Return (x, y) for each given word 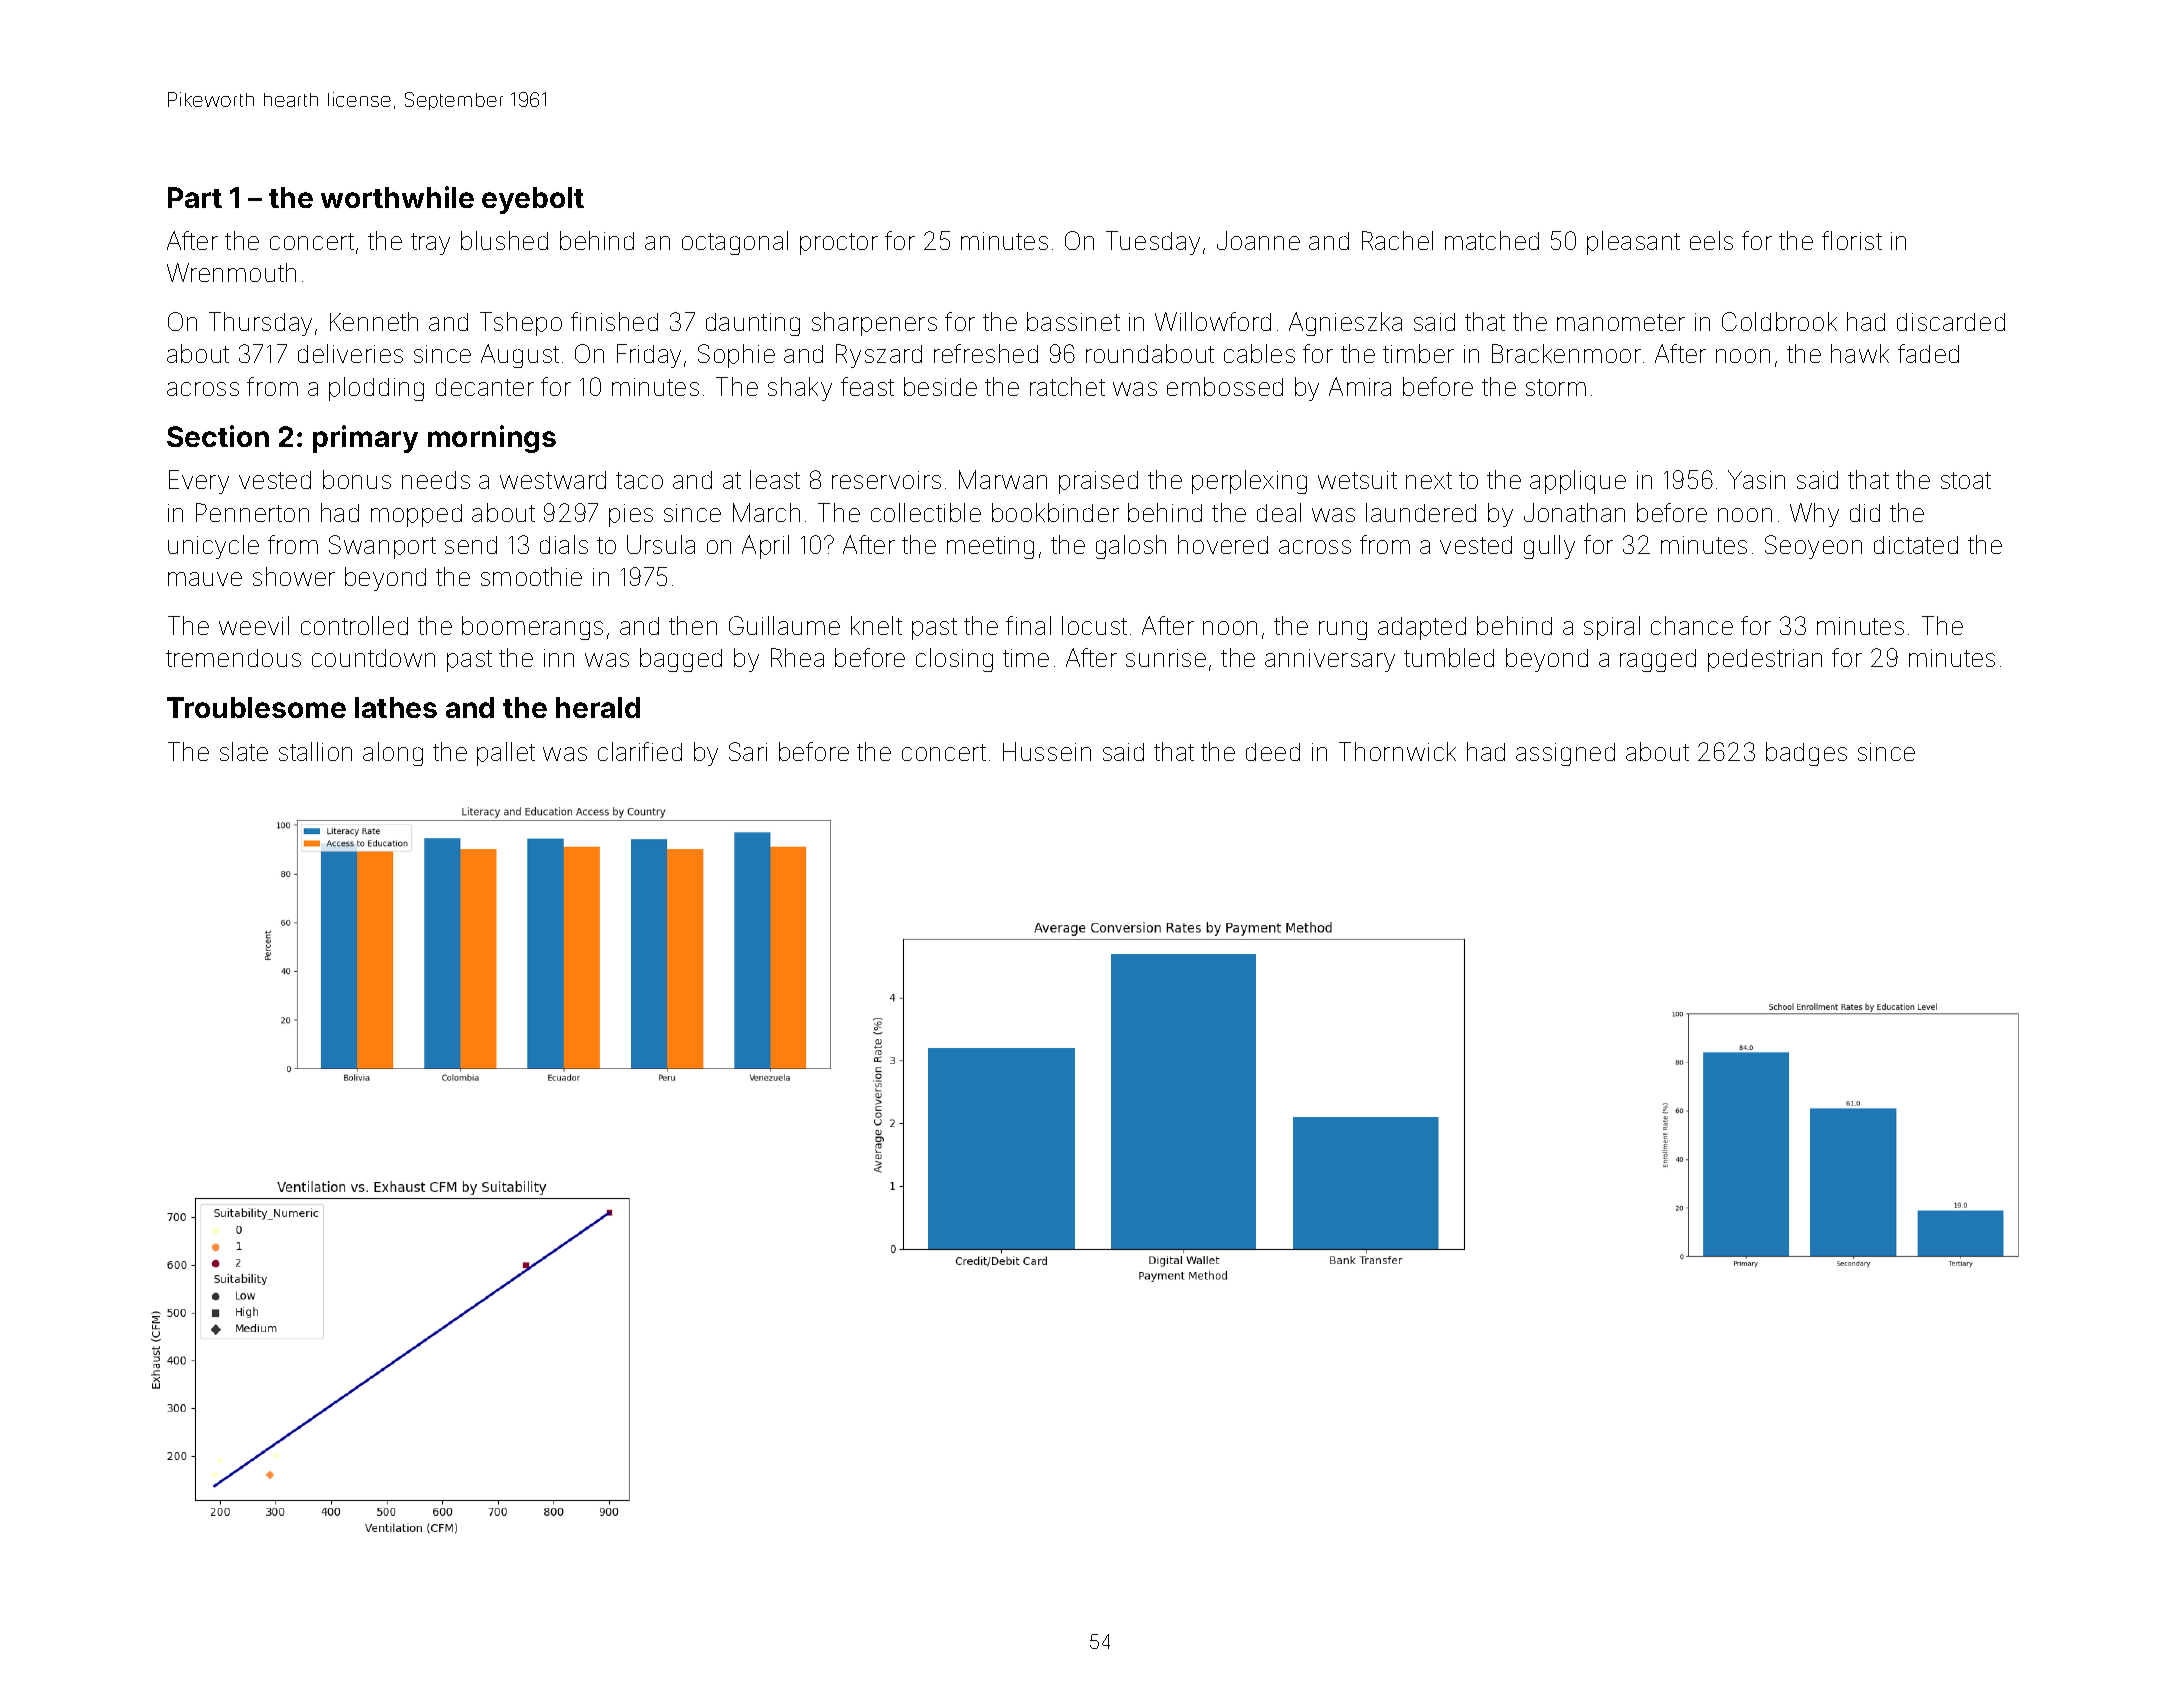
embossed (1225, 386)
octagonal (735, 243)
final (1028, 625)
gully (1549, 547)
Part (195, 197)
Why (1814, 515)
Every (199, 482)
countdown (373, 658)
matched (1492, 240)
